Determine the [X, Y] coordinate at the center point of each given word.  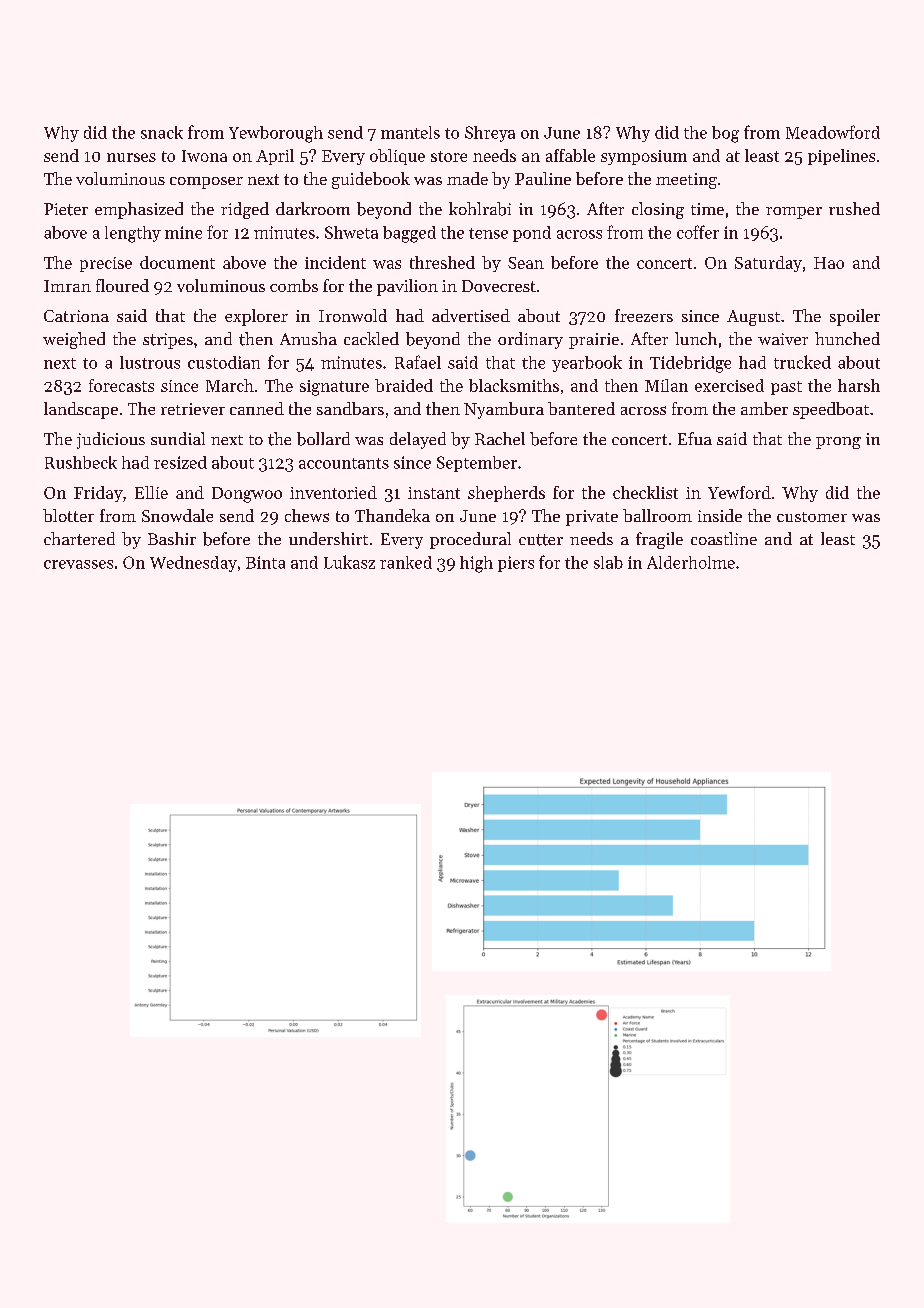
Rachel [500, 438]
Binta [265, 562]
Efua [695, 438]
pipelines [841, 157]
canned [257, 408]
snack [162, 132]
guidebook [371, 180]
